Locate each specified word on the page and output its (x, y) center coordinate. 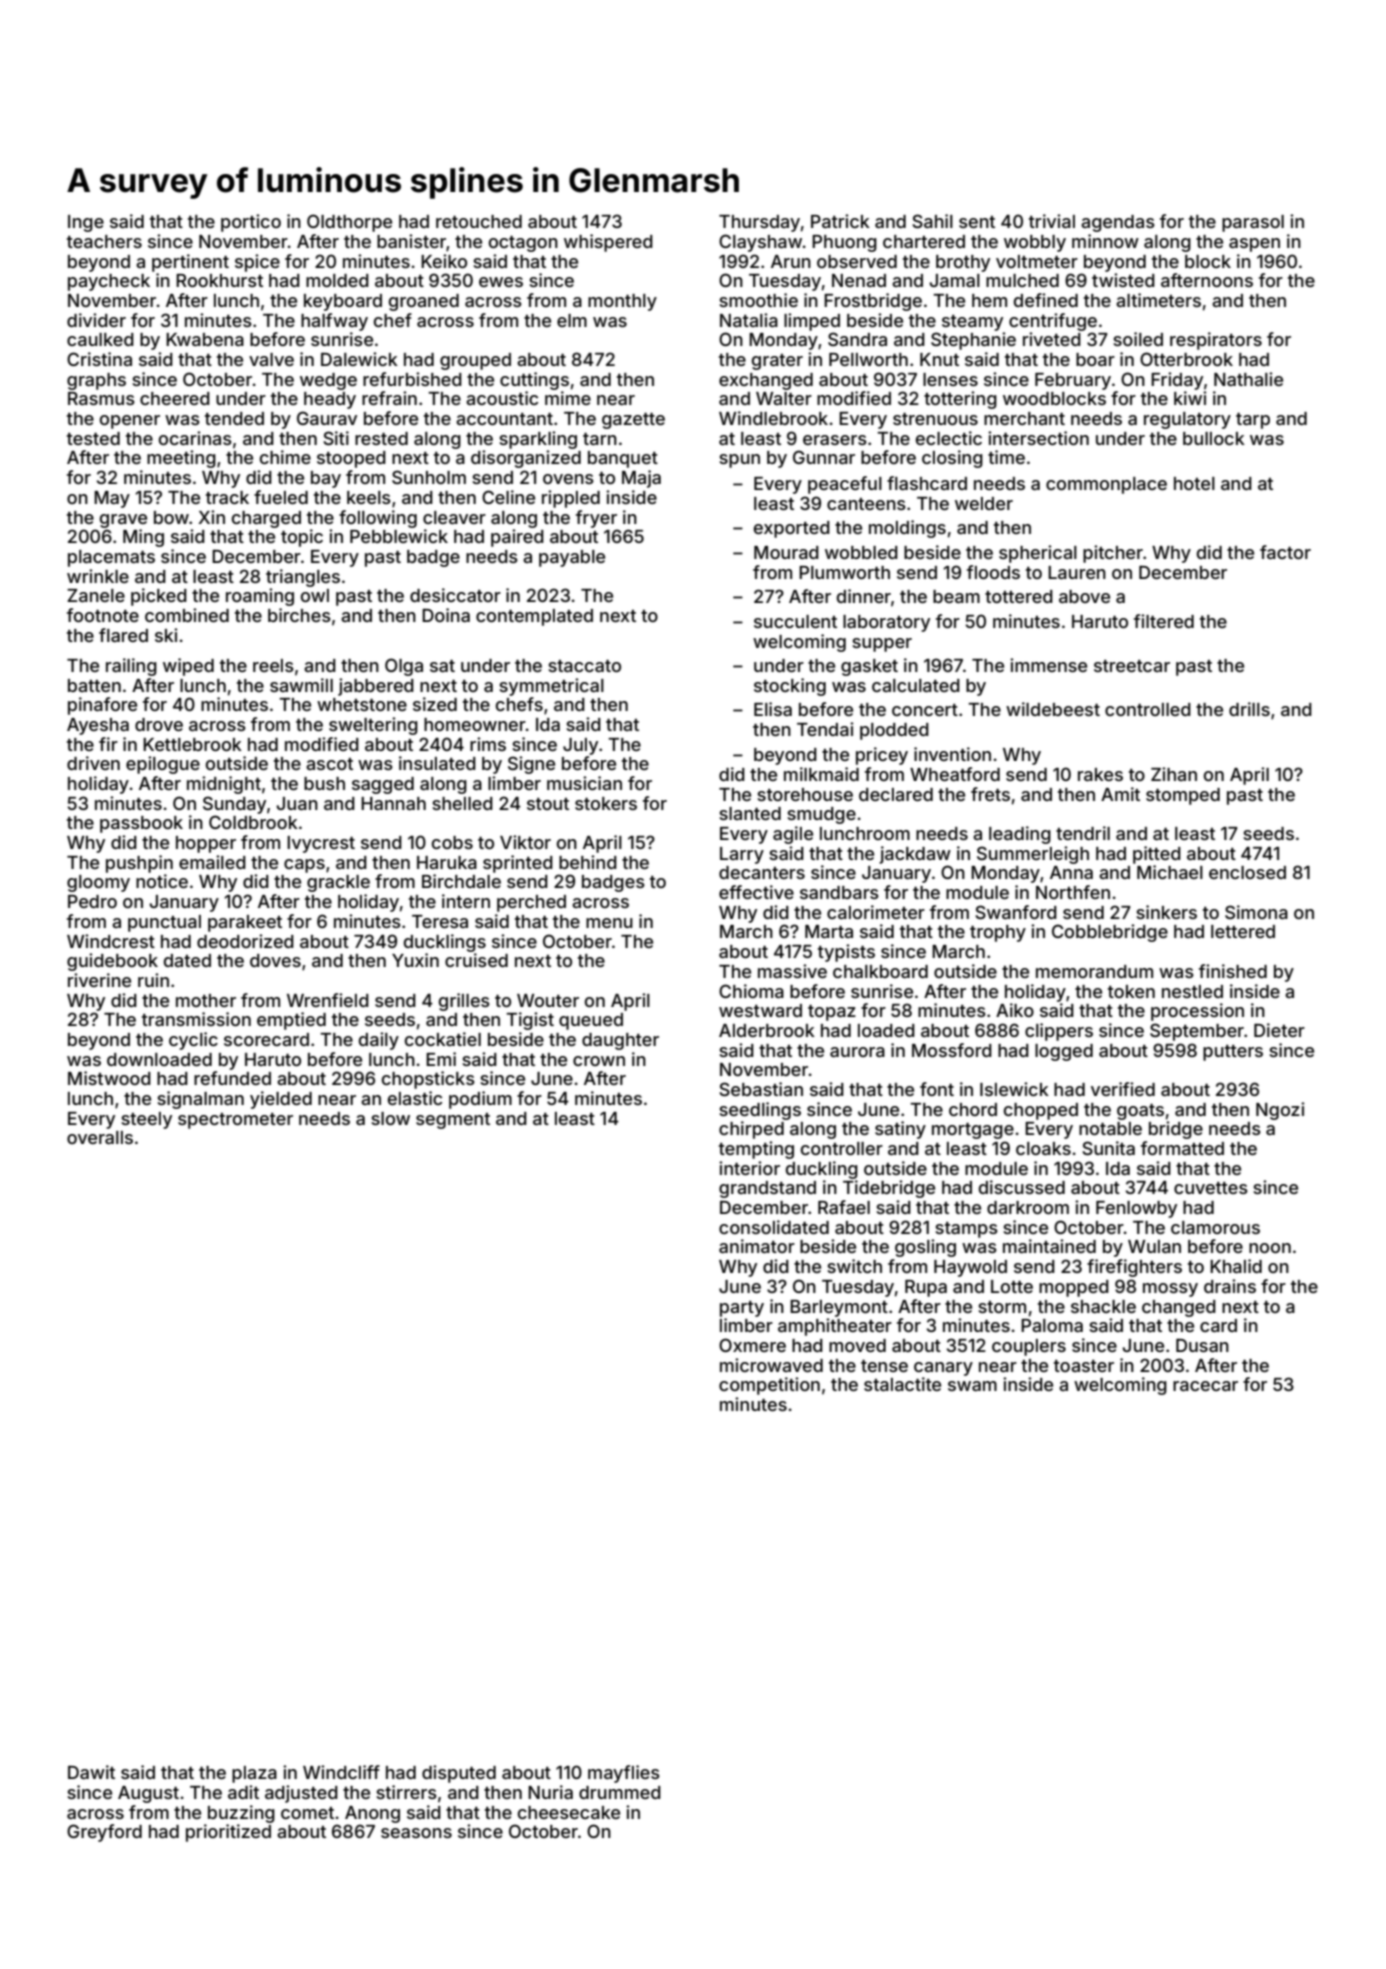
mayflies (624, 1774)
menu (609, 923)
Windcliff (341, 1772)
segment (453, 1121)
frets (990, 794)
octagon (523, 244)
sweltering (373, 726)
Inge (86, 223)
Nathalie (1248, 379)
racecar (1205, 1386)
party (742, 1309)
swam (972, 1386)
